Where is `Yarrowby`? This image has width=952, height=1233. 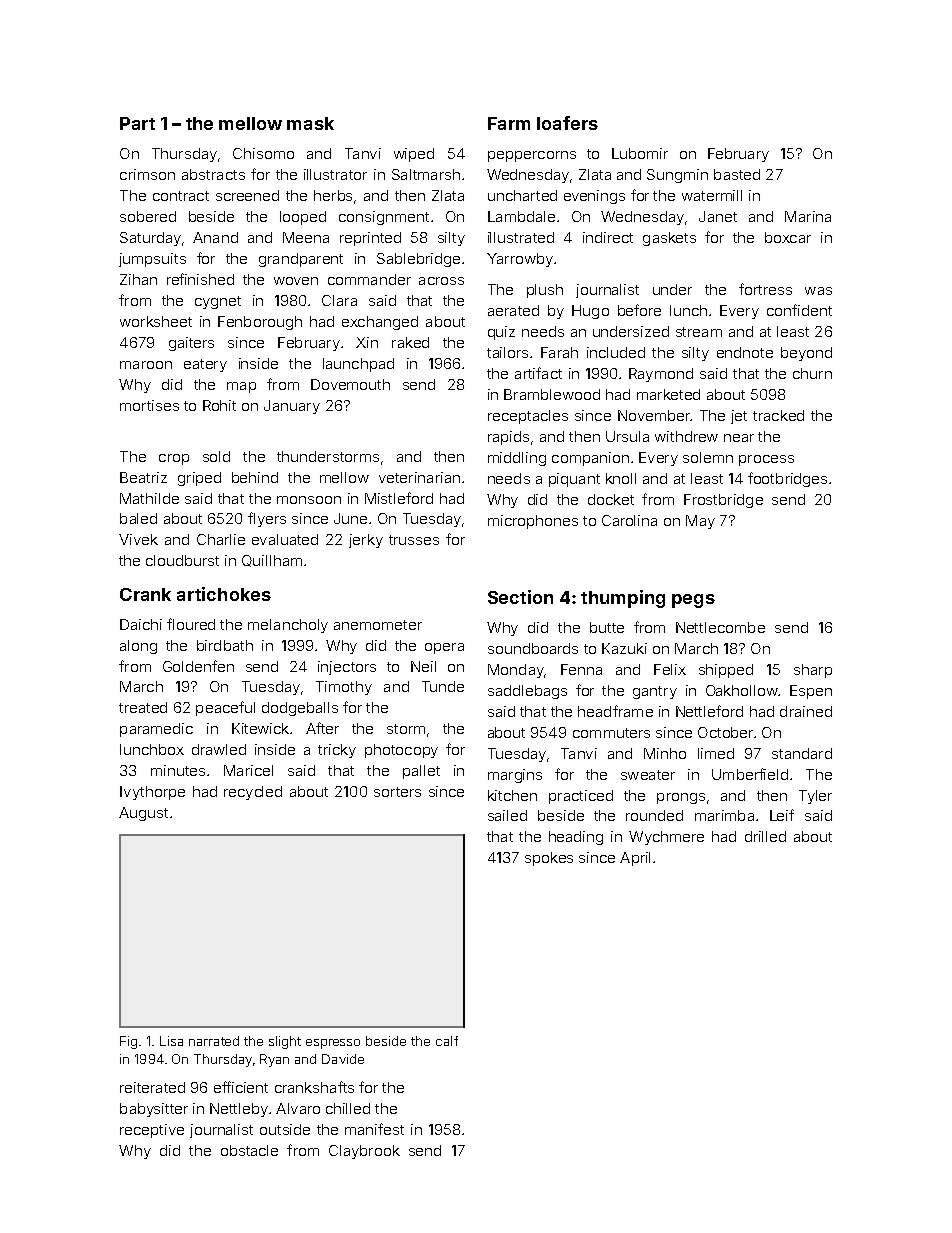
Yarrowby is located at coordinates (520, 260).
